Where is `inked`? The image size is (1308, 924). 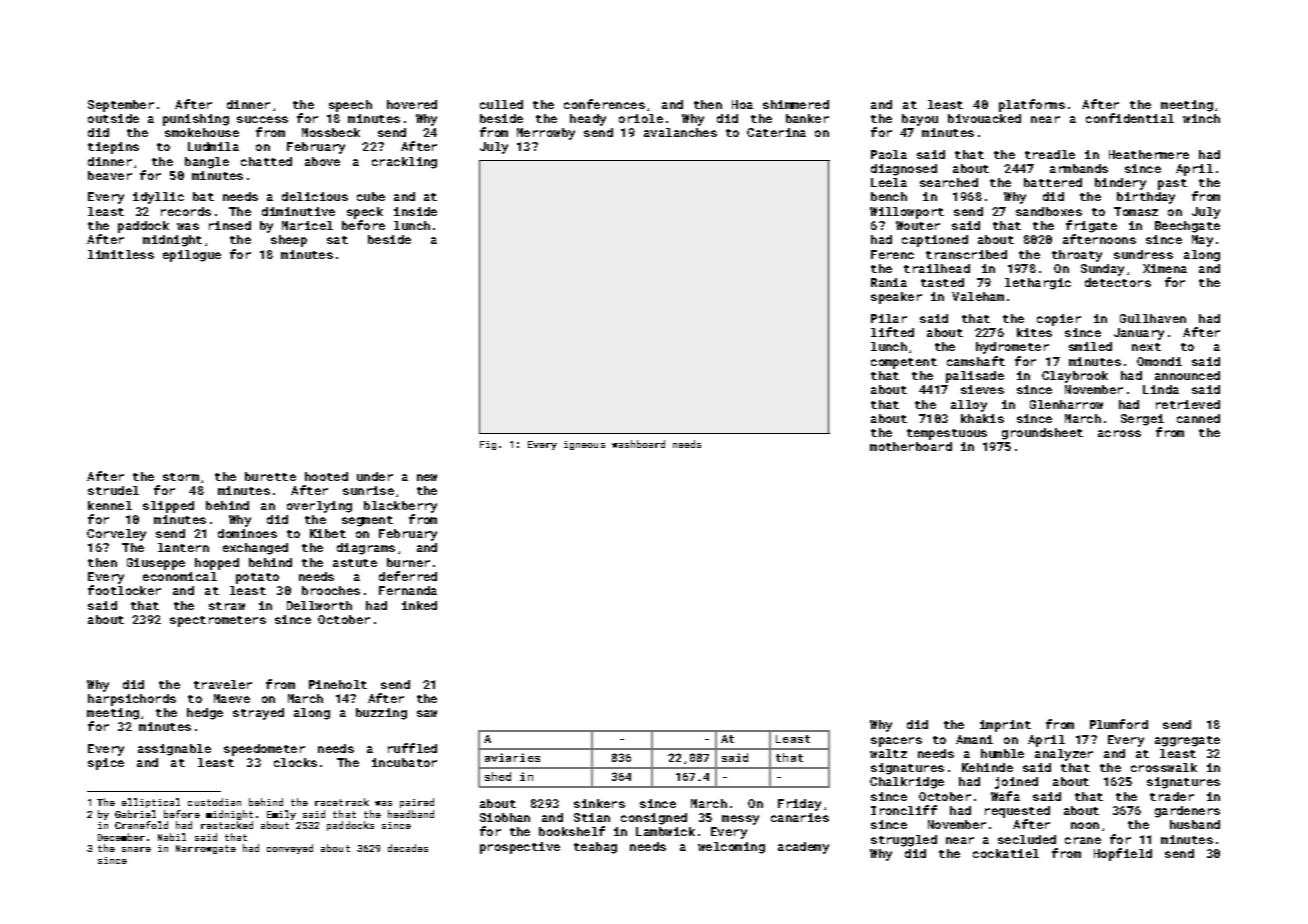 inked is located at coordinates (419, 605).
